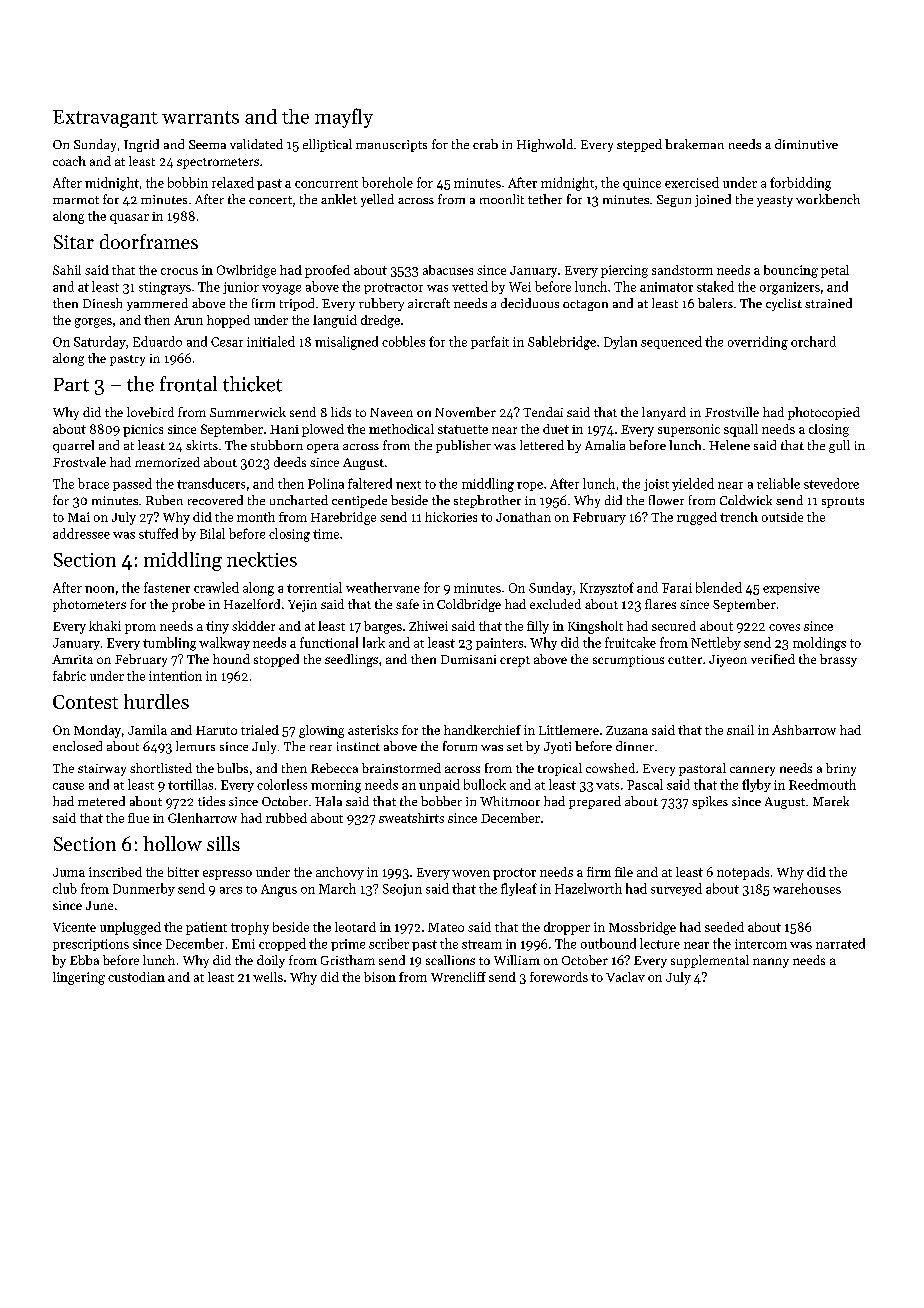 Image resolution: width=924 pixels, height=1308 pixels. What do you see at coordinates (136, 977) in the page?
I see `custodian` at bounding box center [136, 977].
